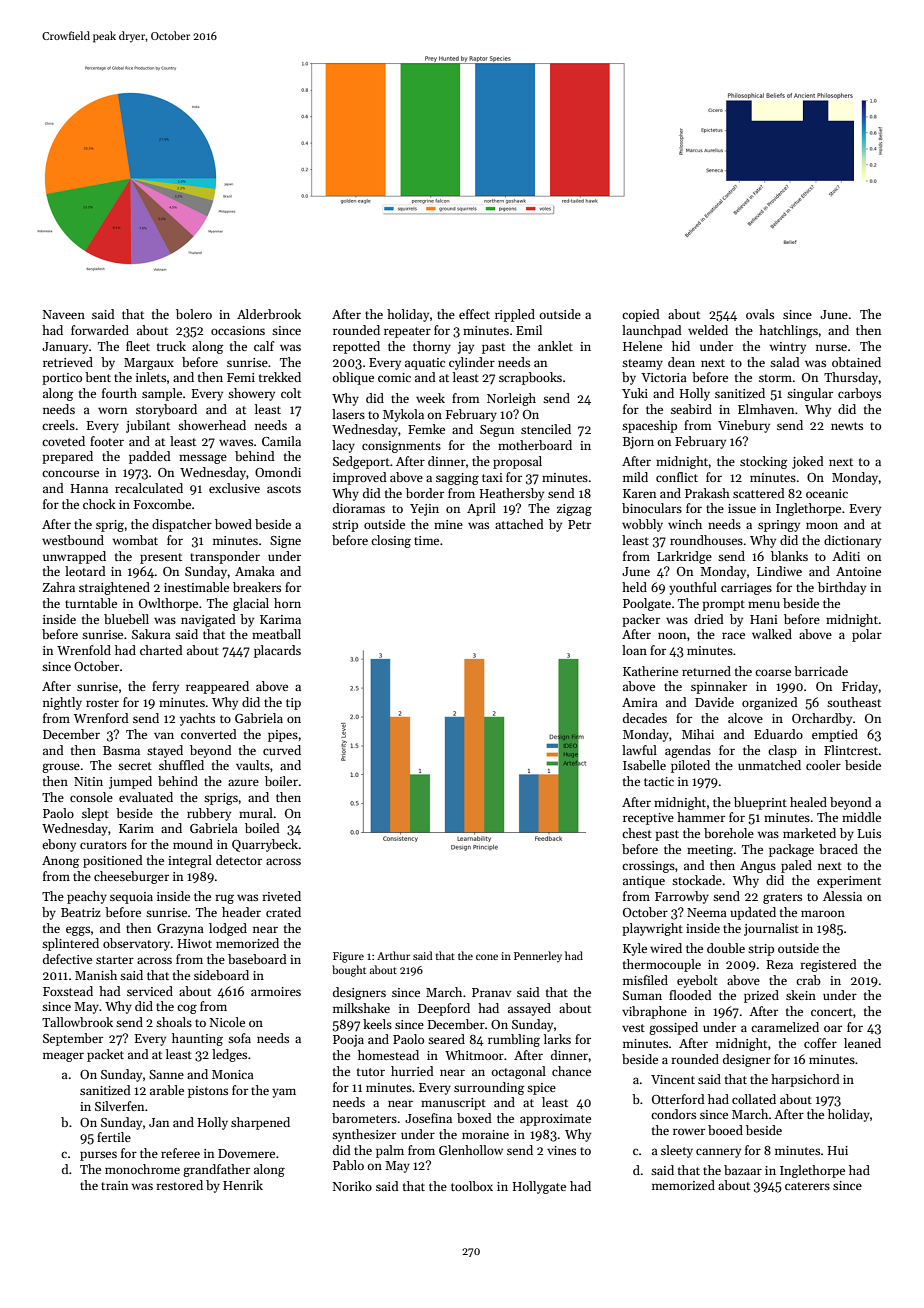 Image resolution: width=924 pixels, height=1308 pixels. Describe the element at coordinates (858, 571) in the screenshot. I see `Antoine` at that location.
